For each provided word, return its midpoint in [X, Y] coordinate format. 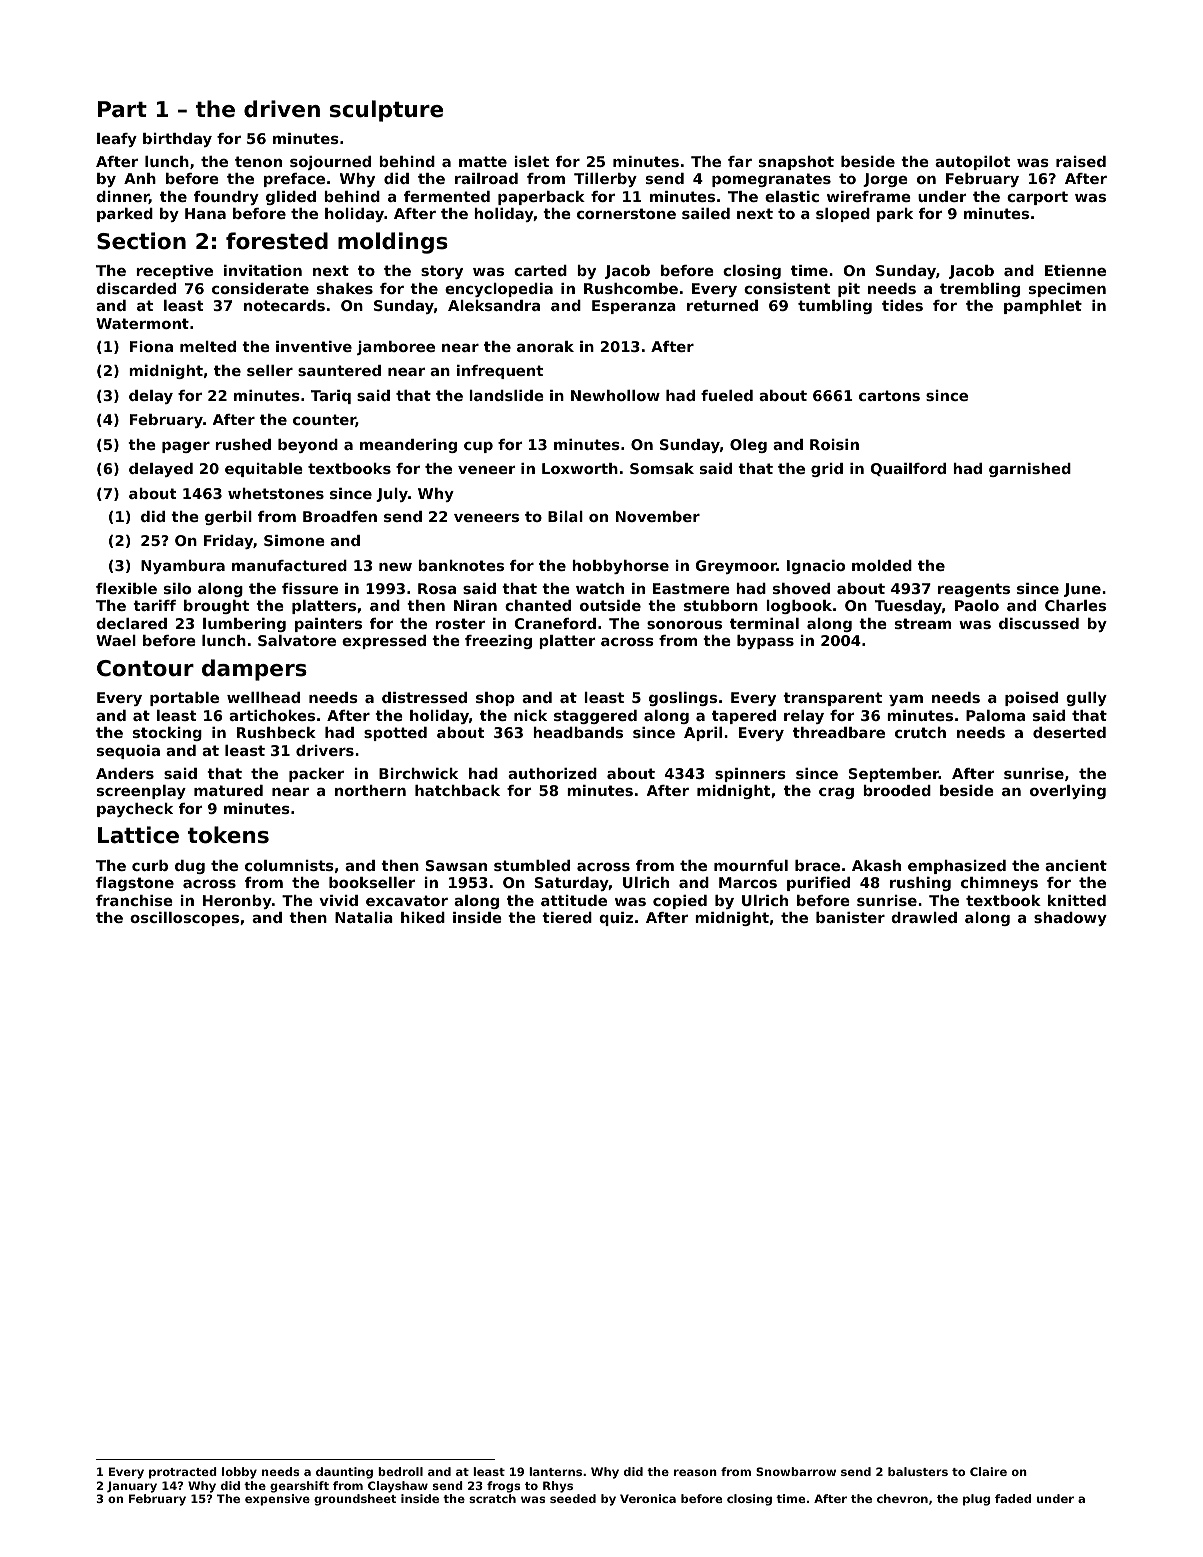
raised [1081, 161]
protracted [183, 1473]
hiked [423, 917]
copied [680, 902]
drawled [924, 917]
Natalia [364, 917]
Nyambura [183, 567]
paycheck [135, 810]
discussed [1039, 623]
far [740, 161]
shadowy [1070, 919]
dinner [122, 197]
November [658, 516]
